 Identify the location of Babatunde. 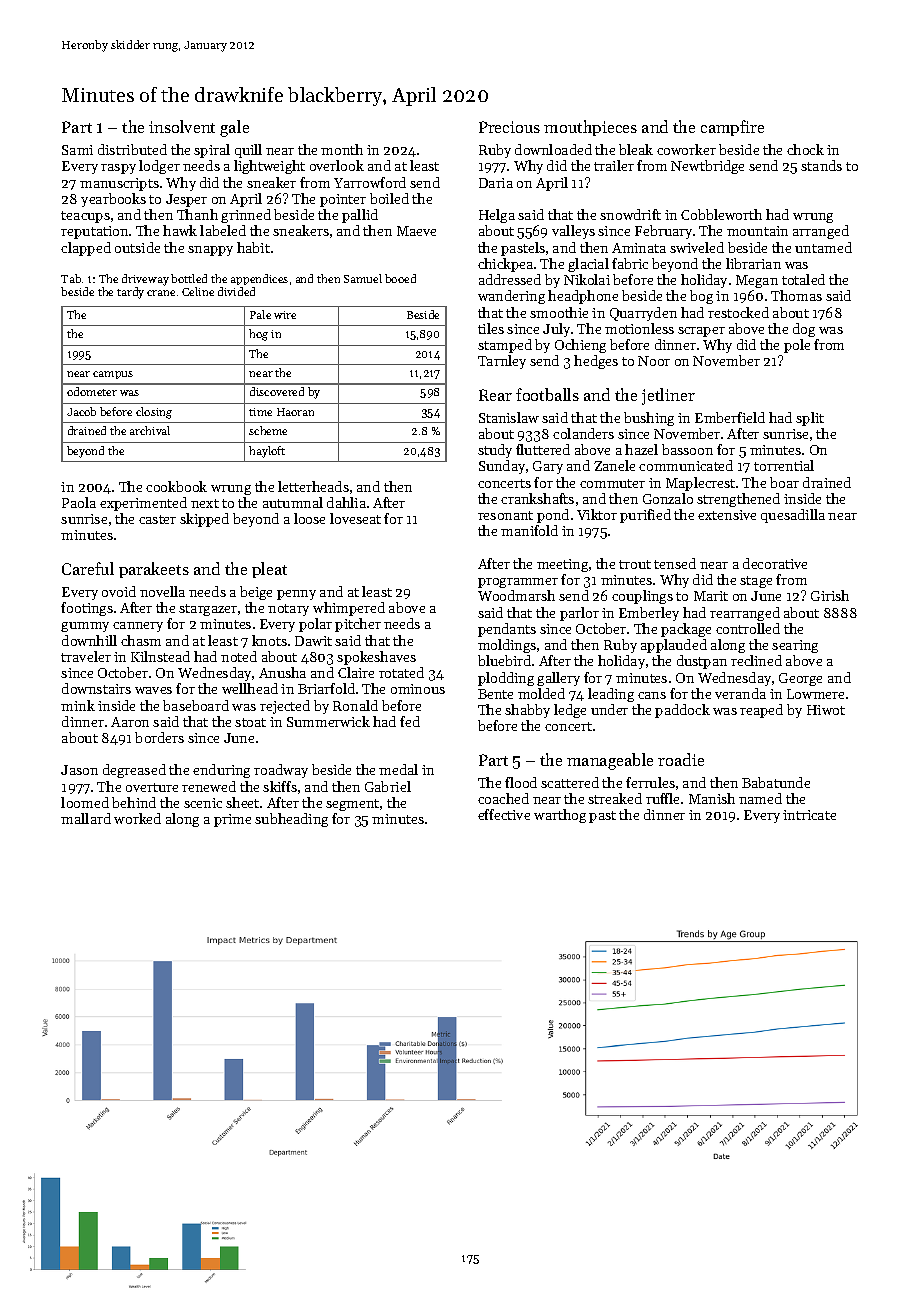
(776, 782).
